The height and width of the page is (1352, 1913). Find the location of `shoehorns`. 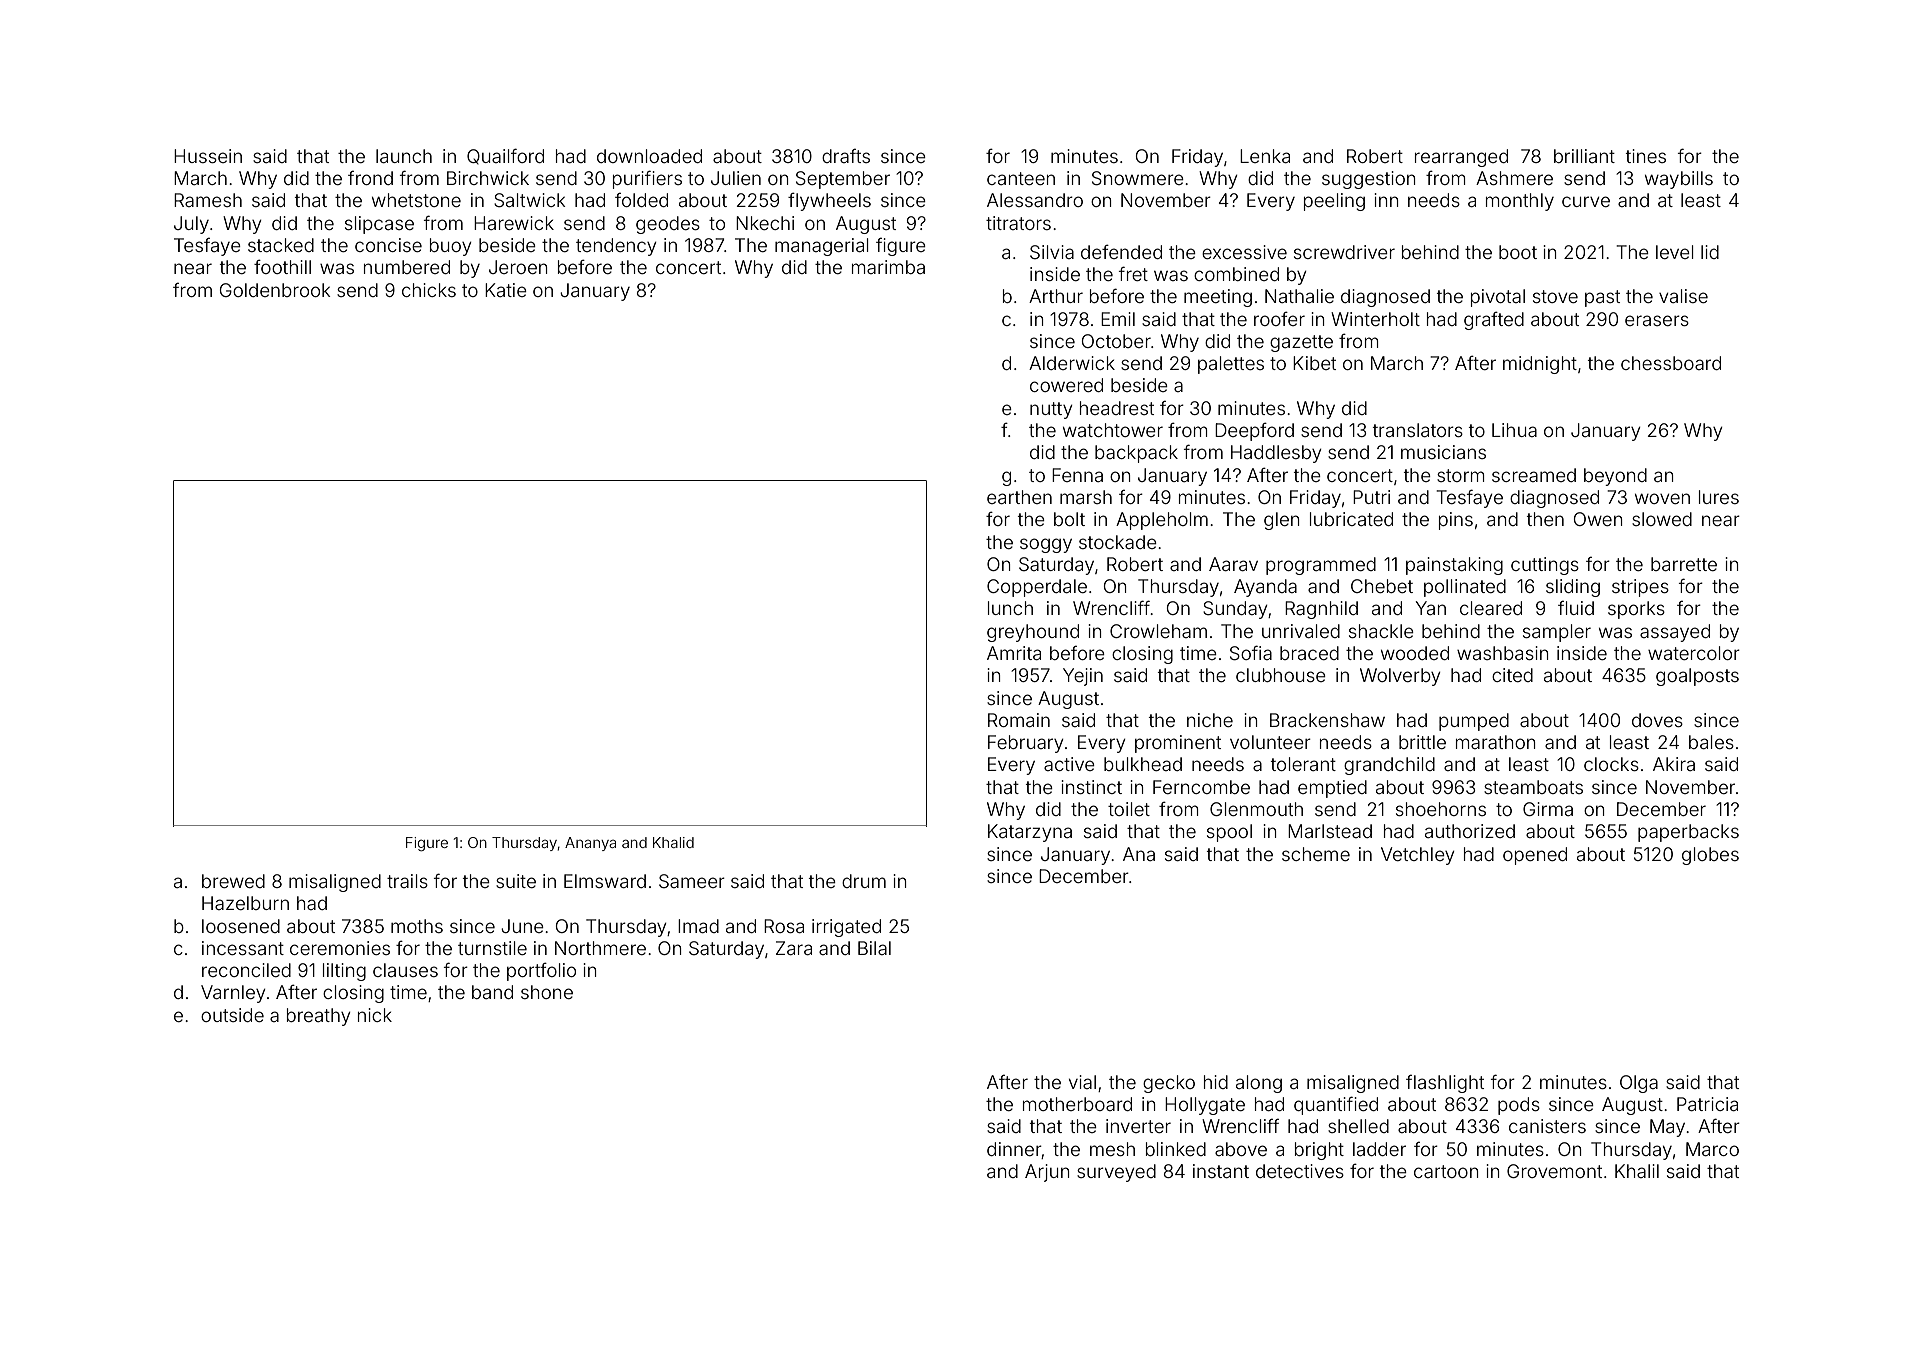

shoehorns is located at coordinates (1441, 809).
